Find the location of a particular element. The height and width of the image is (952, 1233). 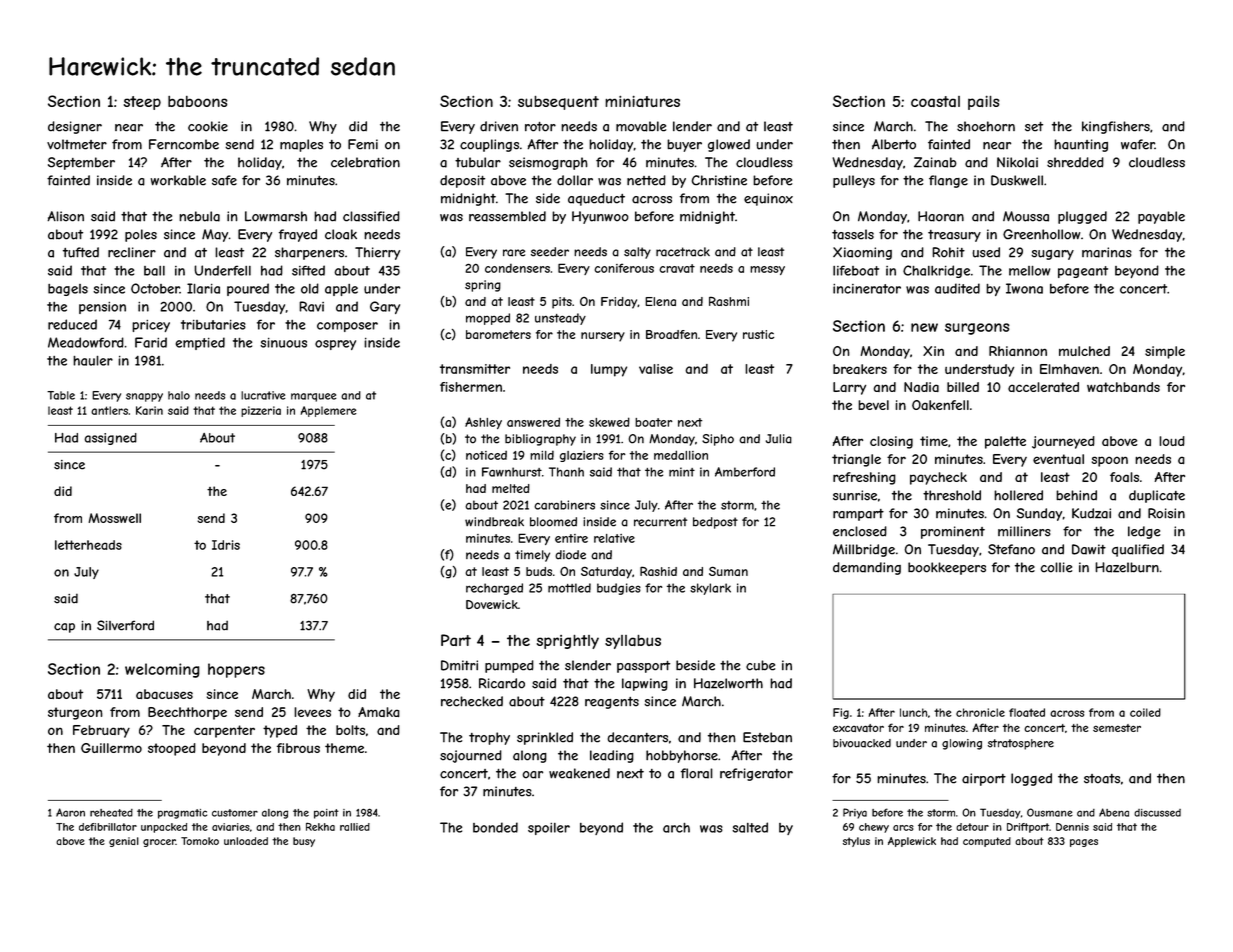

deposit is located at coordinates (462, 181).
